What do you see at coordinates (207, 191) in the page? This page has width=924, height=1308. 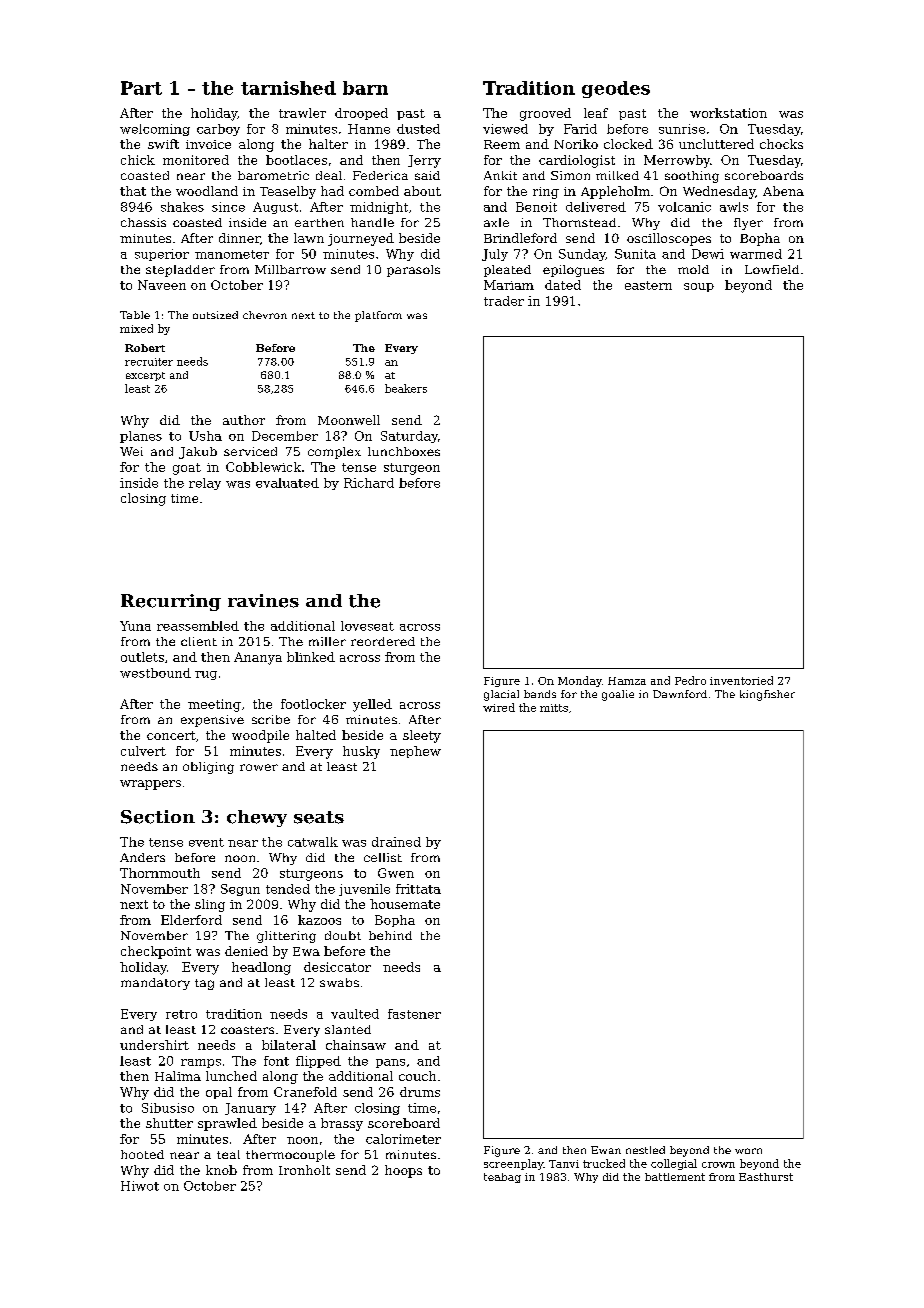 I see `woodland` at bounding box center [207, 191].
